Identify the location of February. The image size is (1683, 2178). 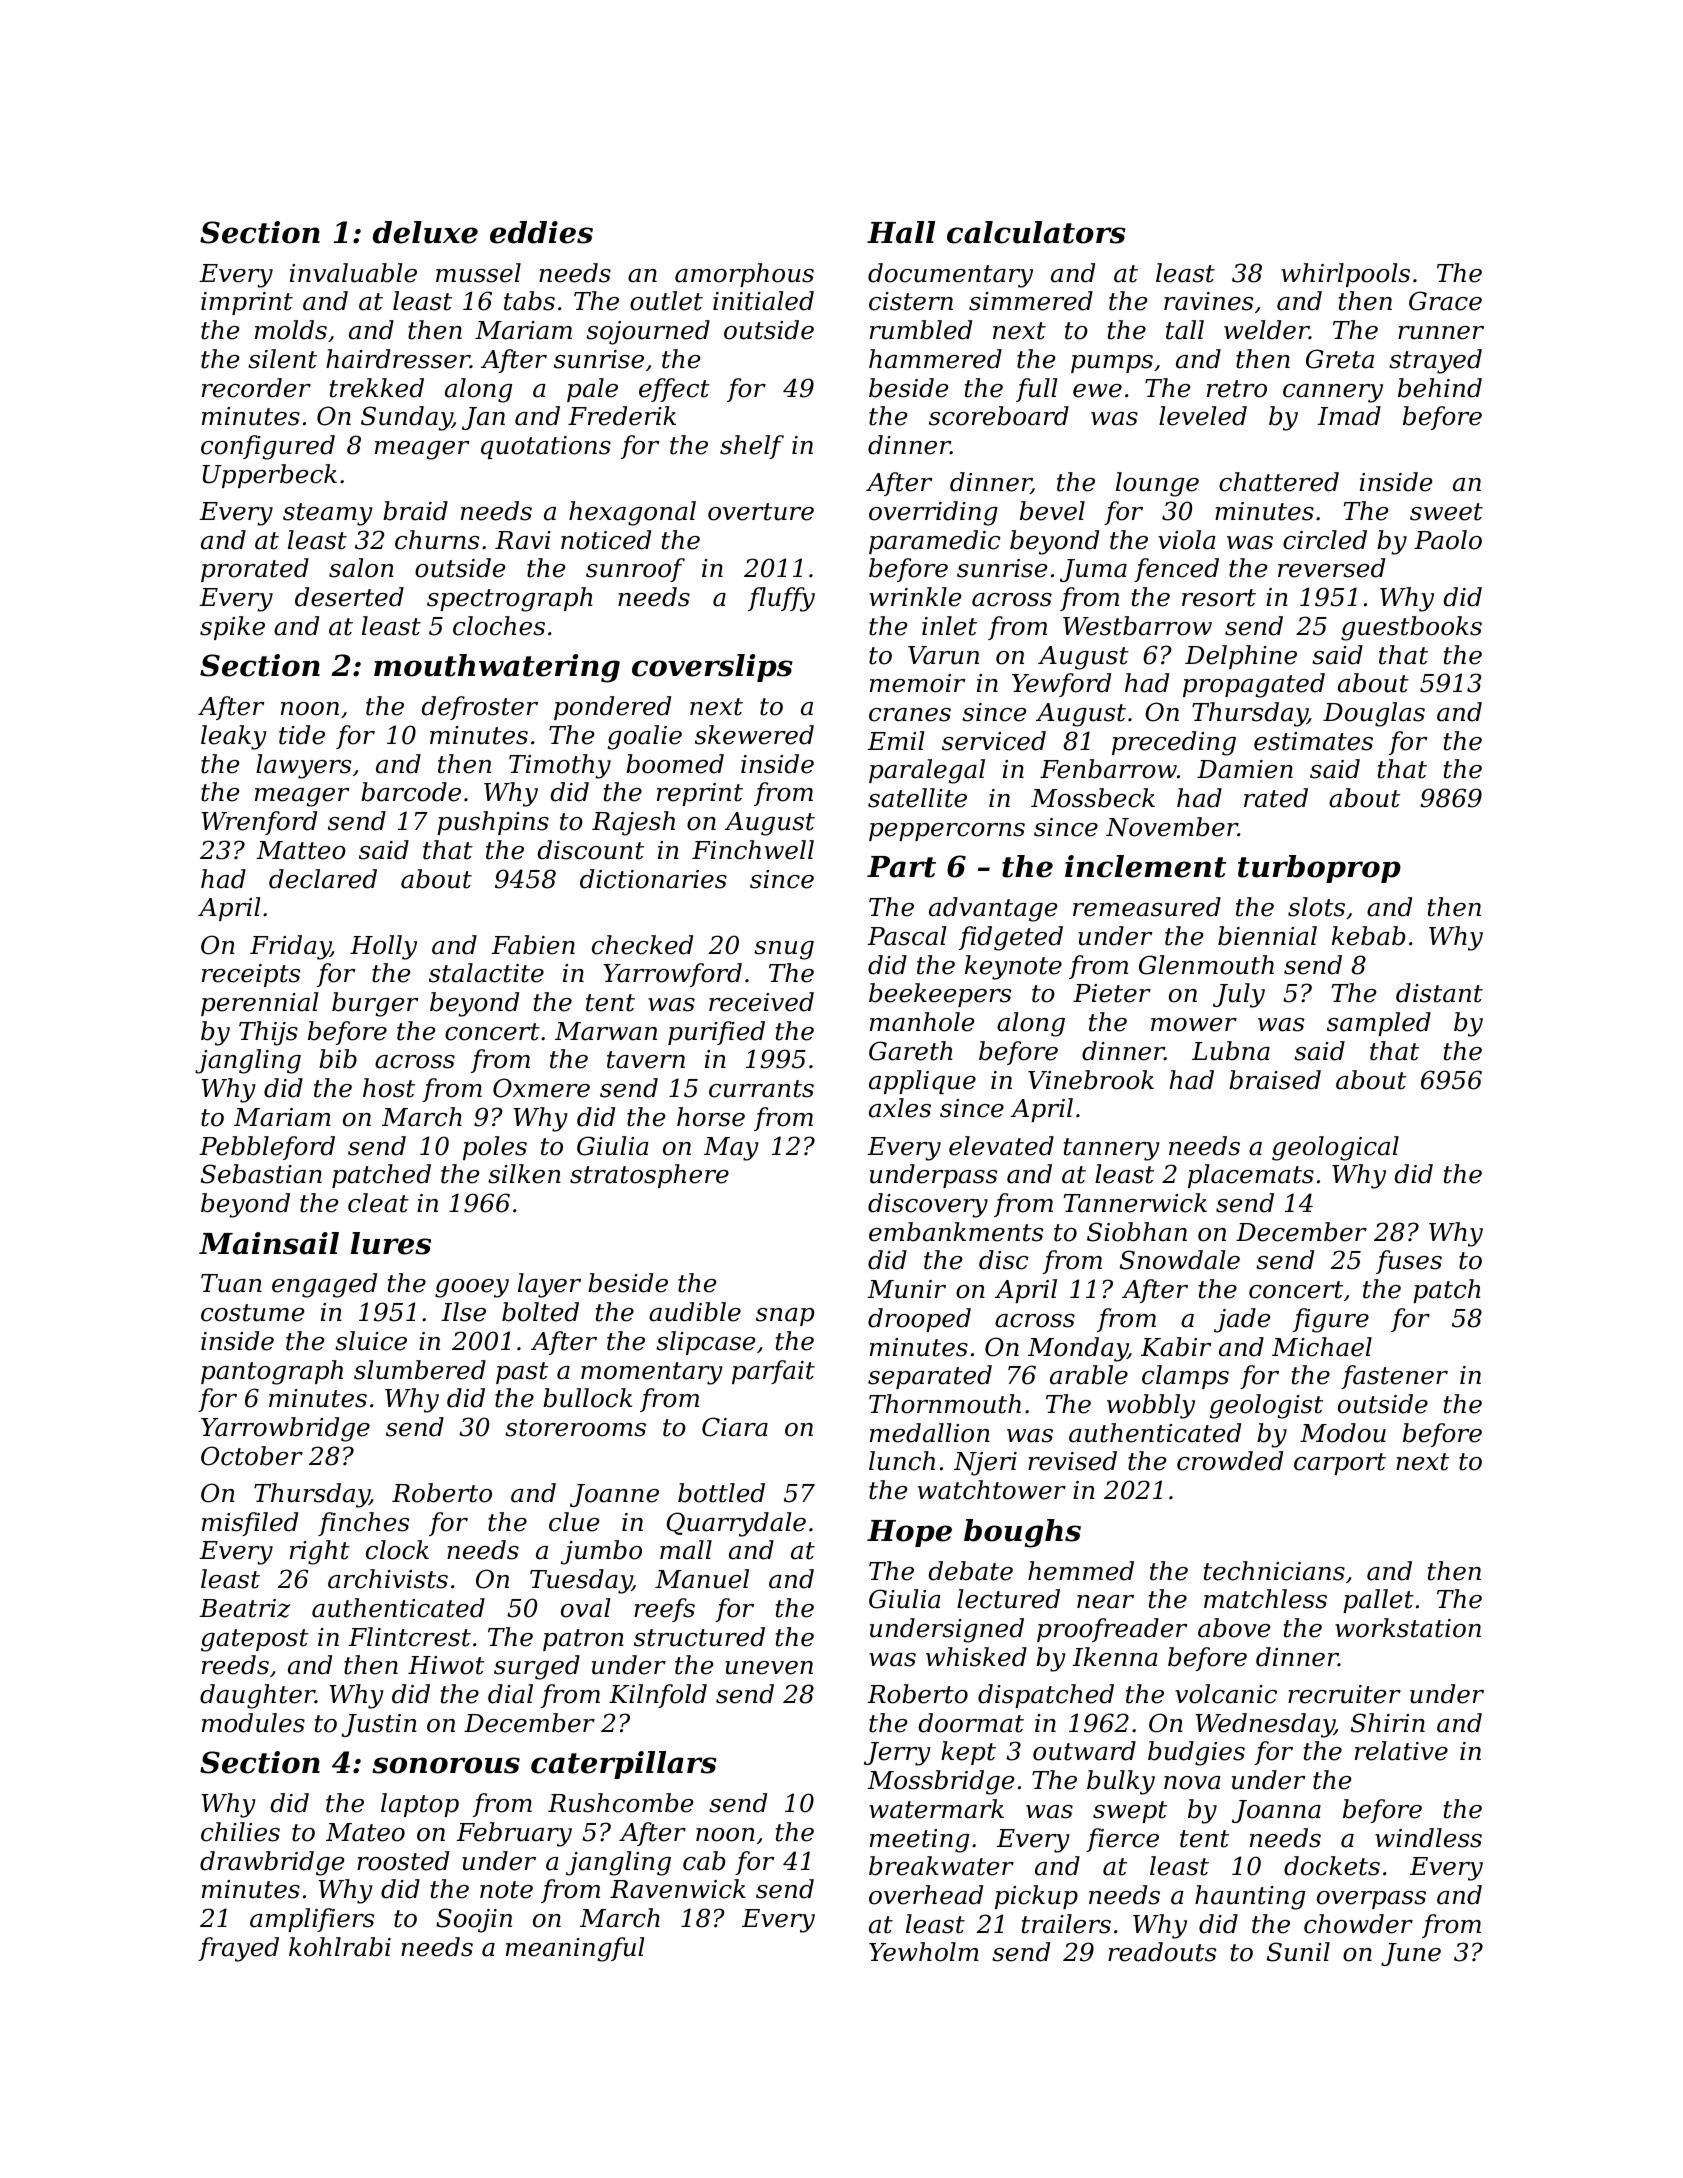
(514, 1834).
